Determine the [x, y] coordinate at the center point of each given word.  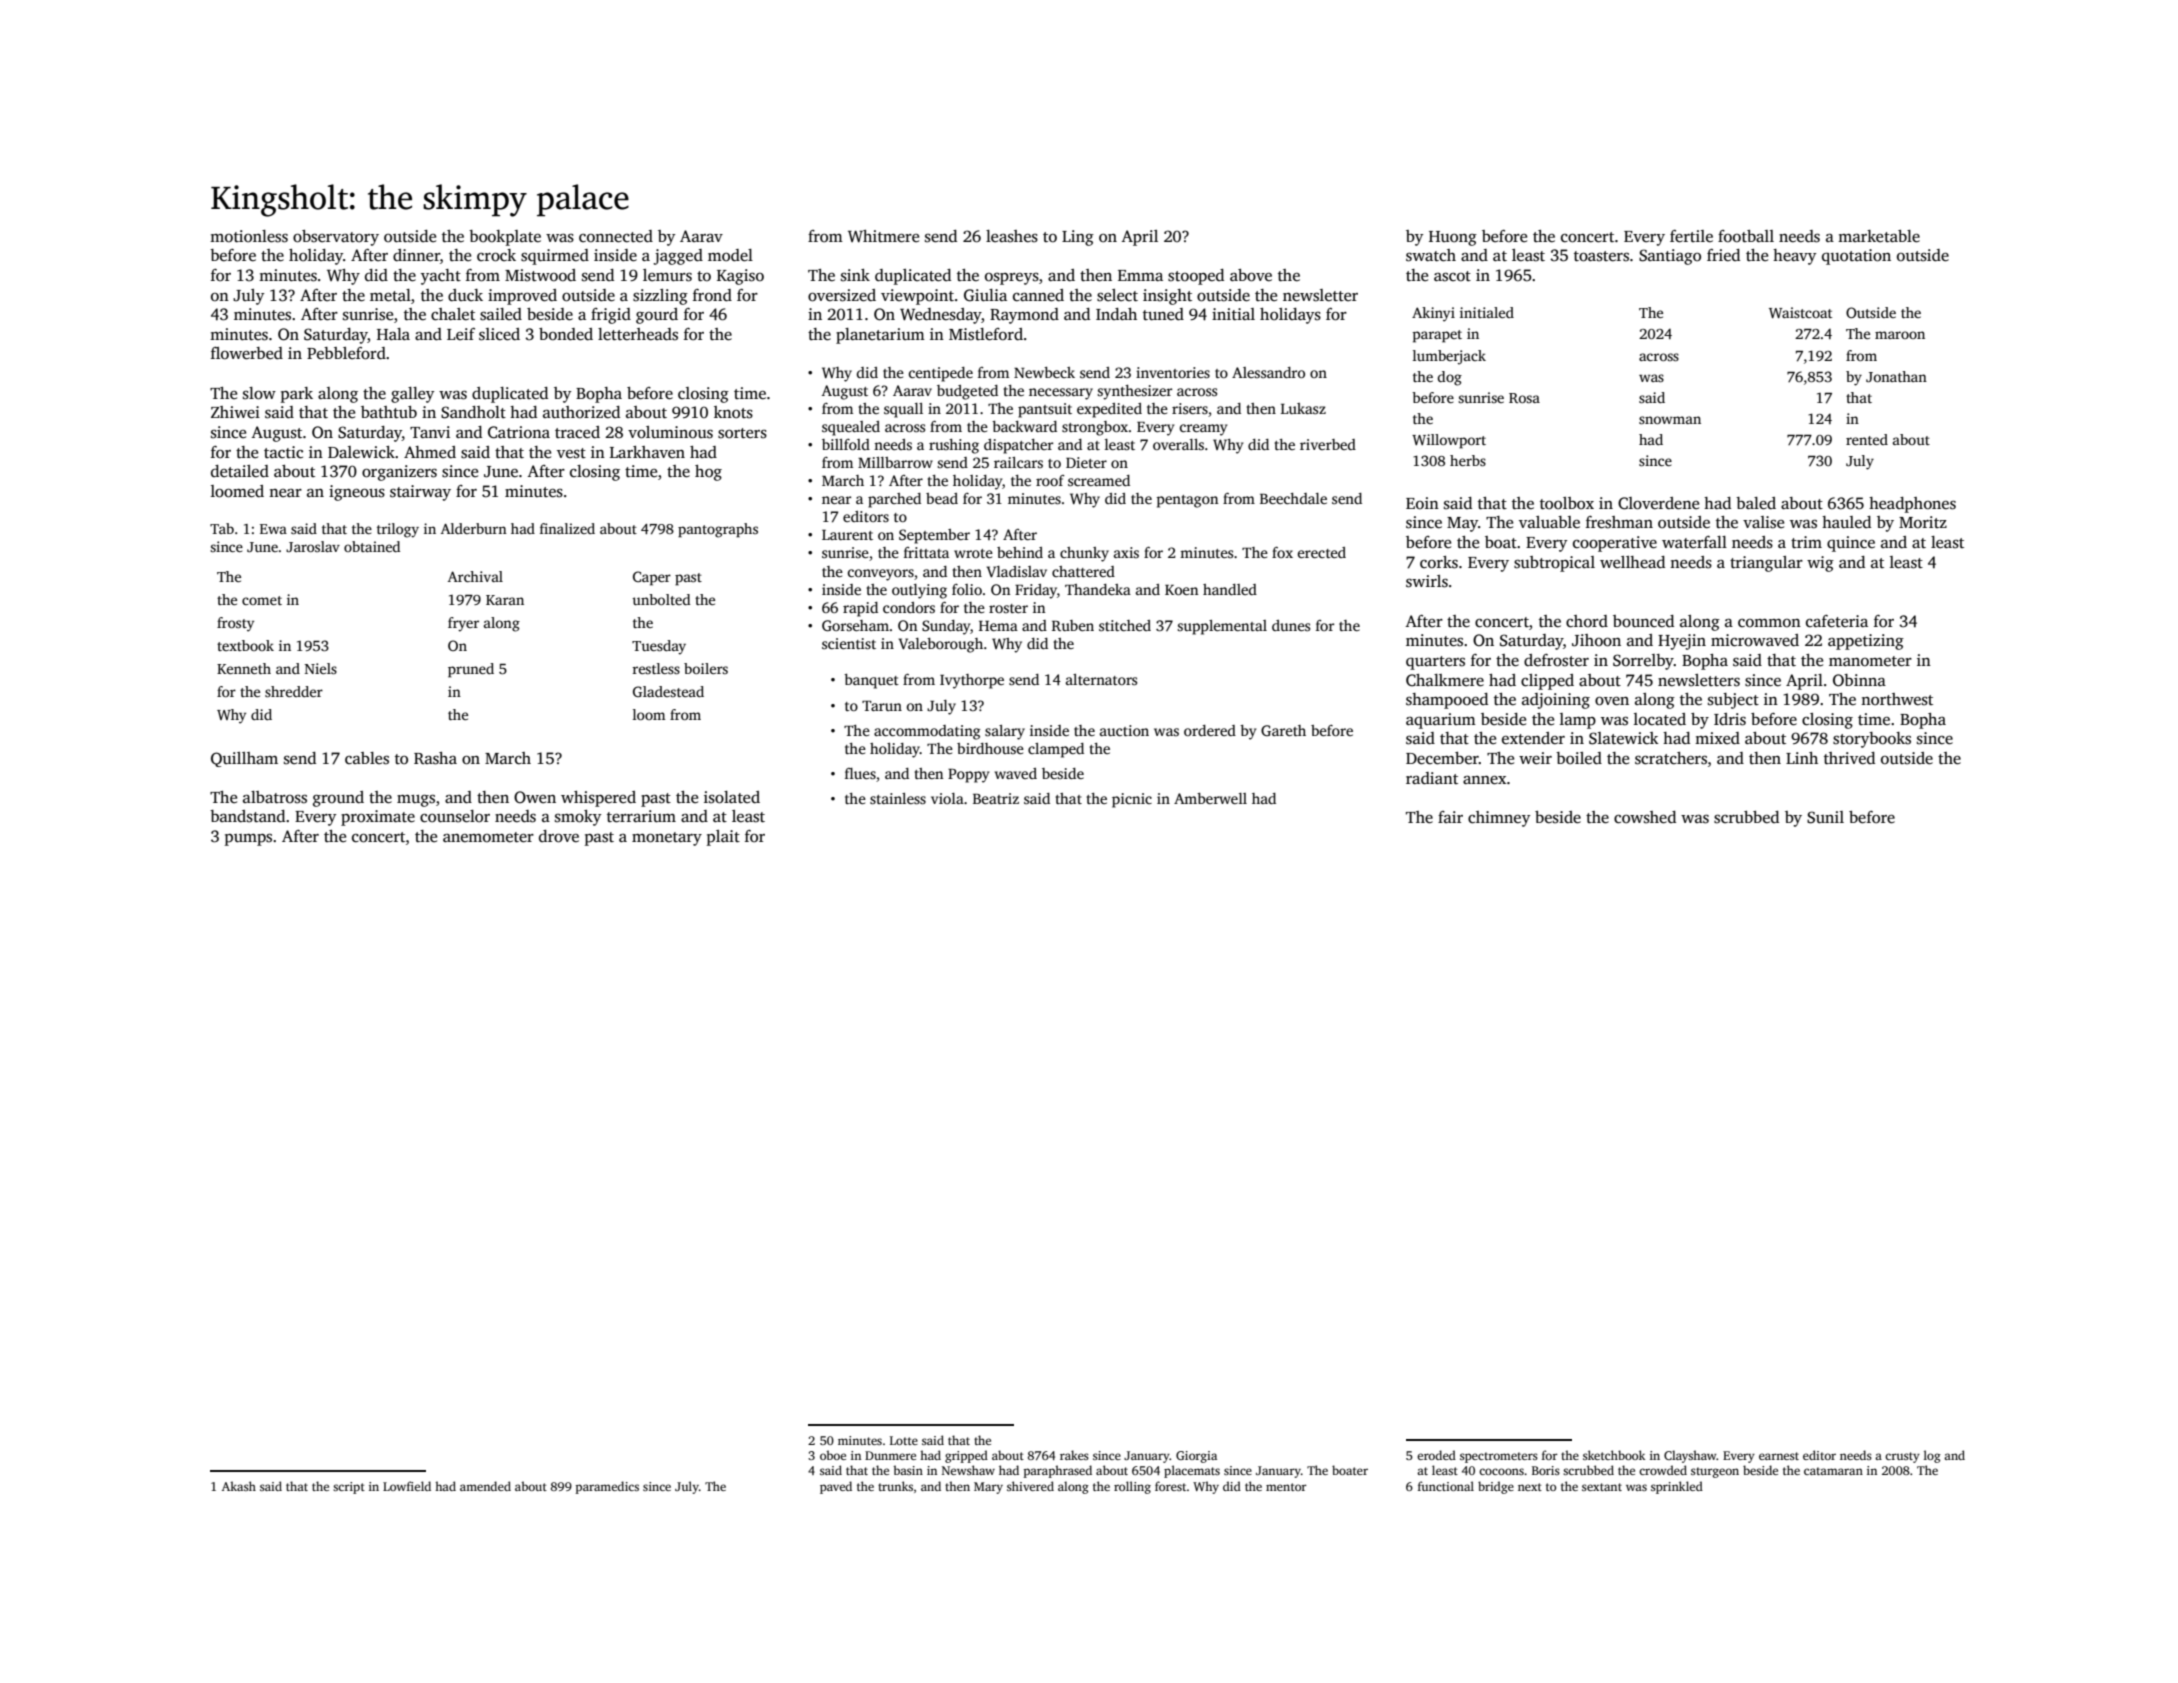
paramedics [607, 1487]
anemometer [488, 837]
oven [1612, 701]
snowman [1670, 420]
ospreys [1012, 279]
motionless [249, 236]
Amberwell [1210, 798]
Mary [988, 1488]
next [1530, 1487]
